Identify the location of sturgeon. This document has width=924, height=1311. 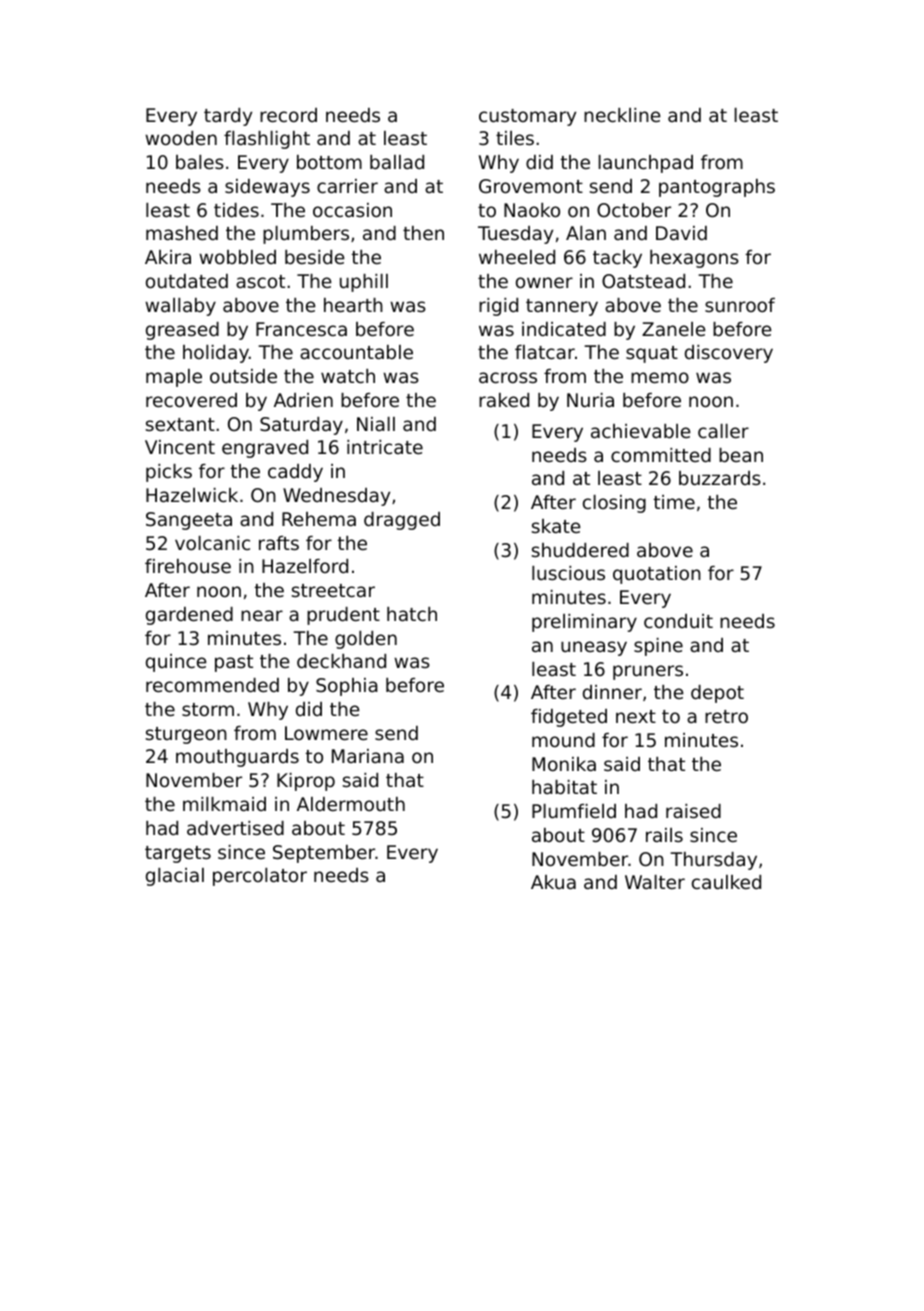
(186, 735).
